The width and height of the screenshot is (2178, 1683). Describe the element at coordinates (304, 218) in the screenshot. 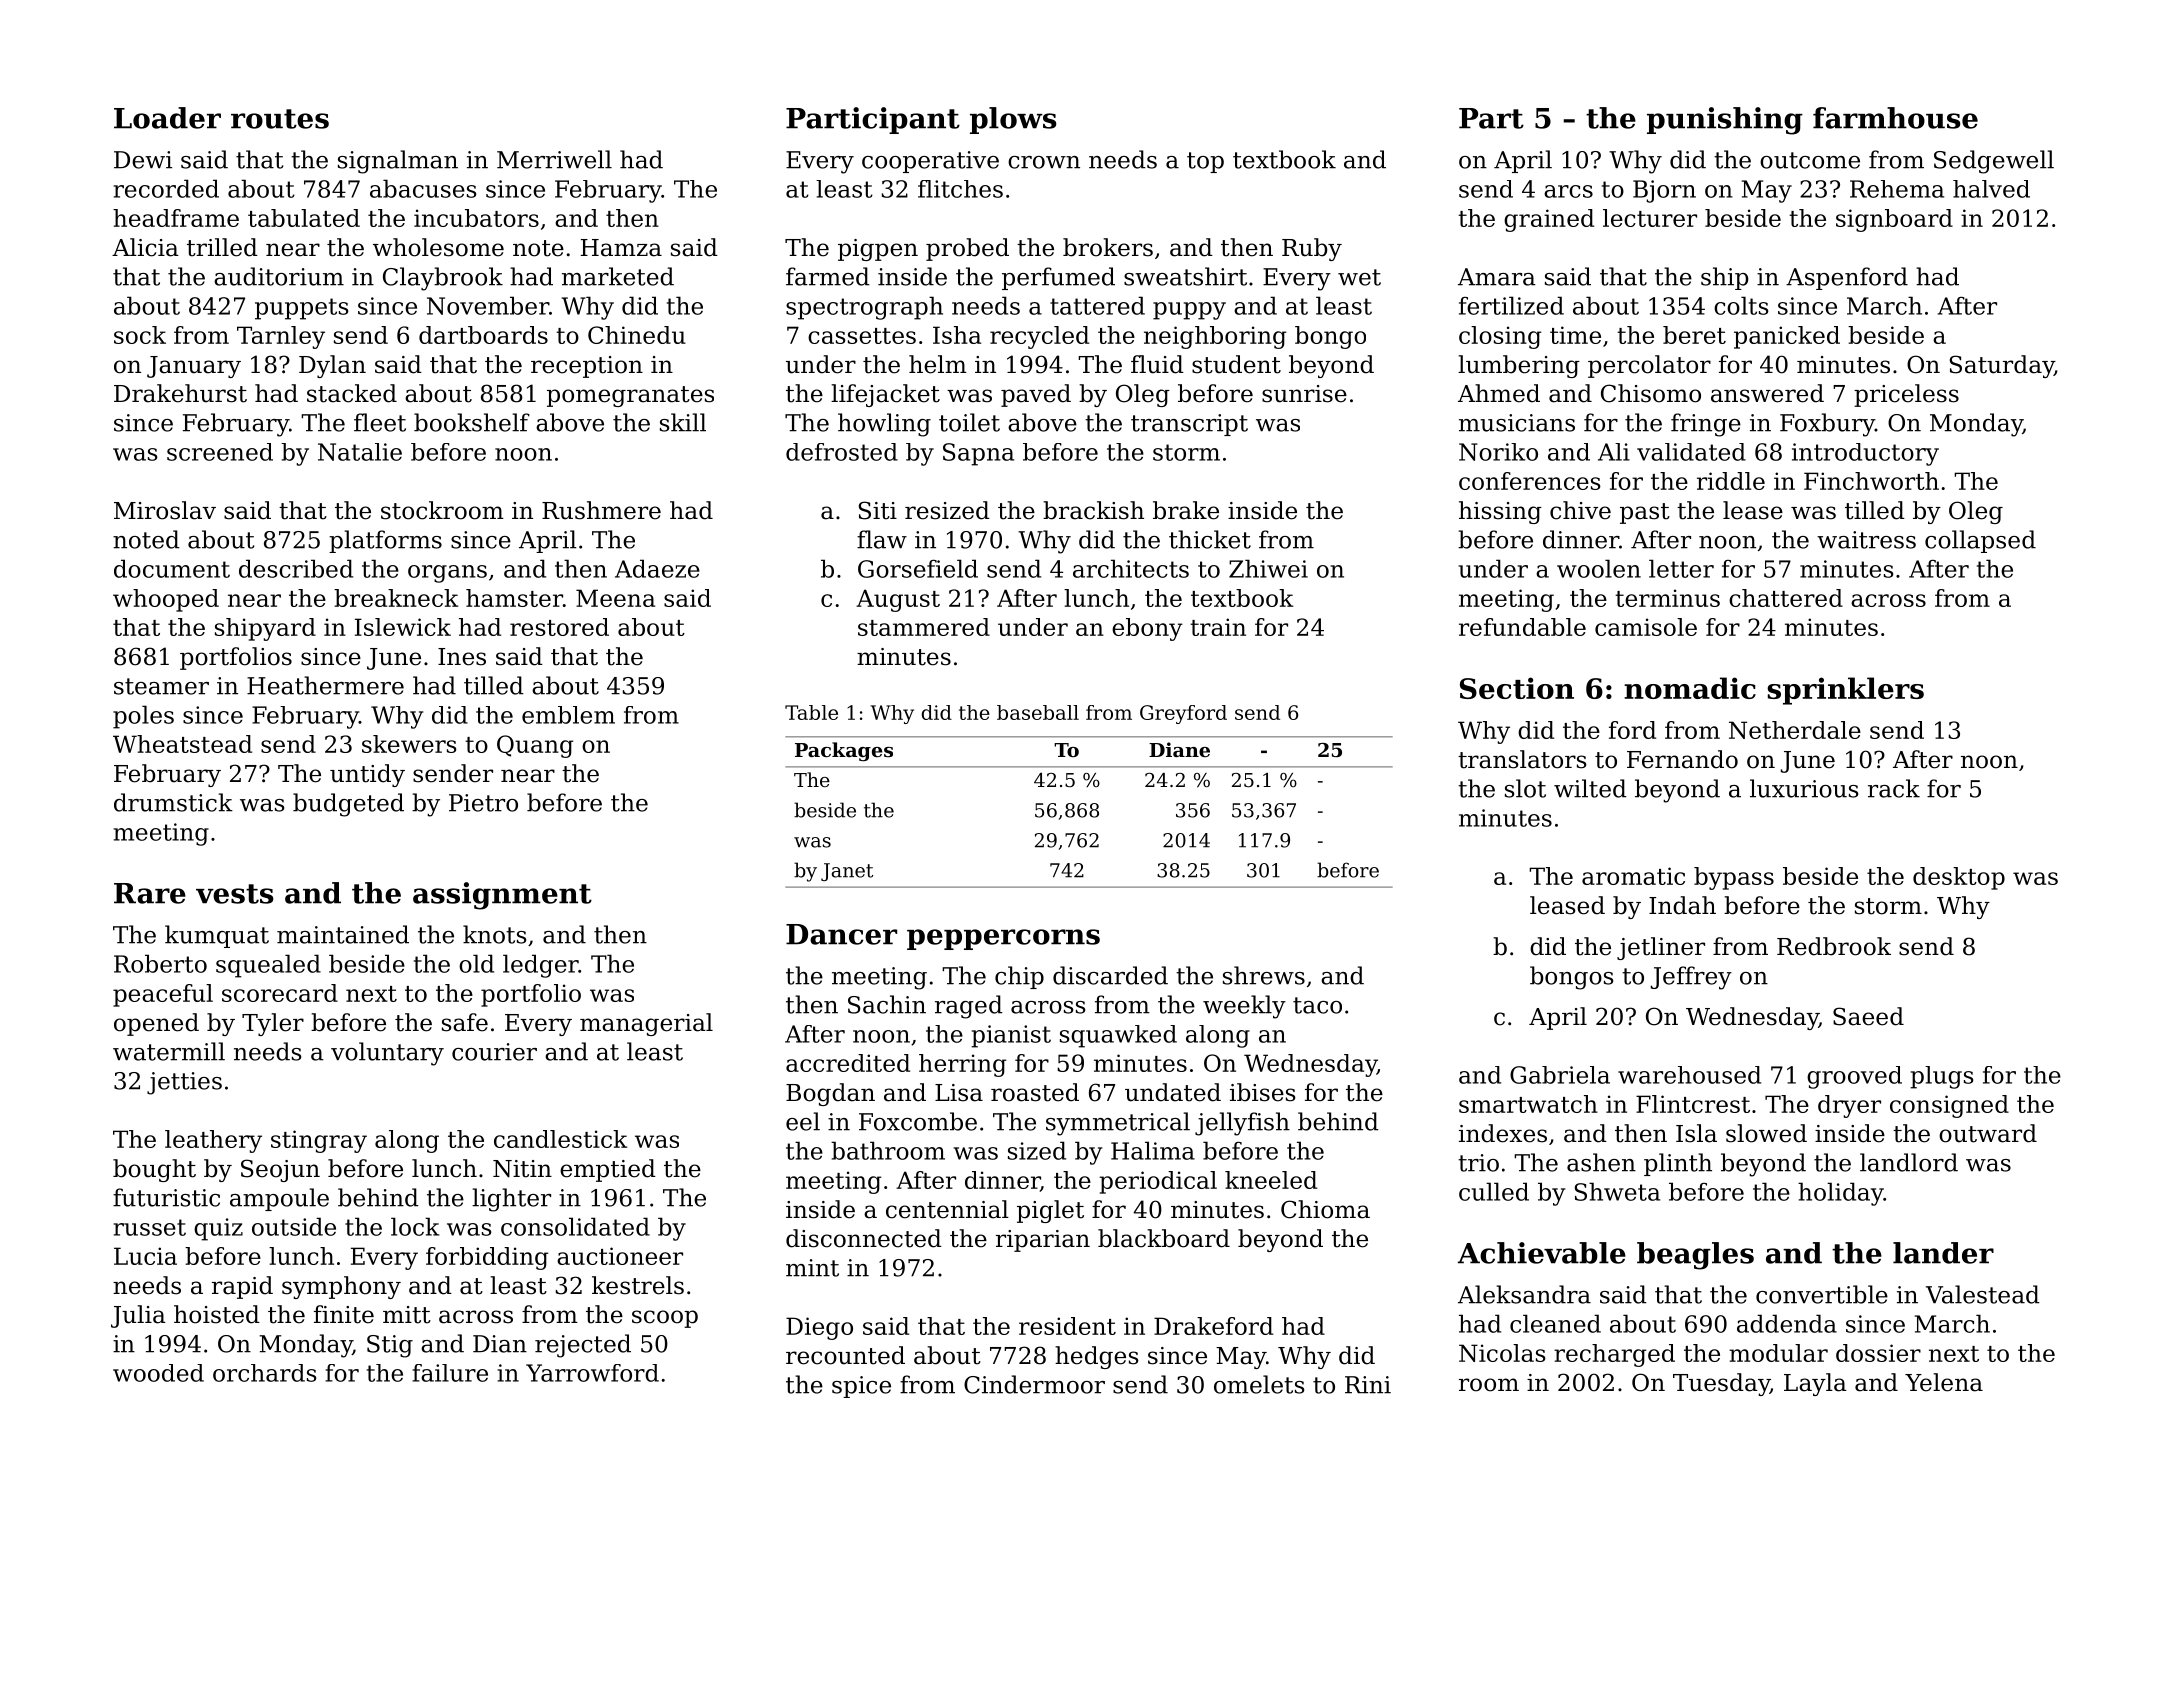

I see `tabulated` at that location.
